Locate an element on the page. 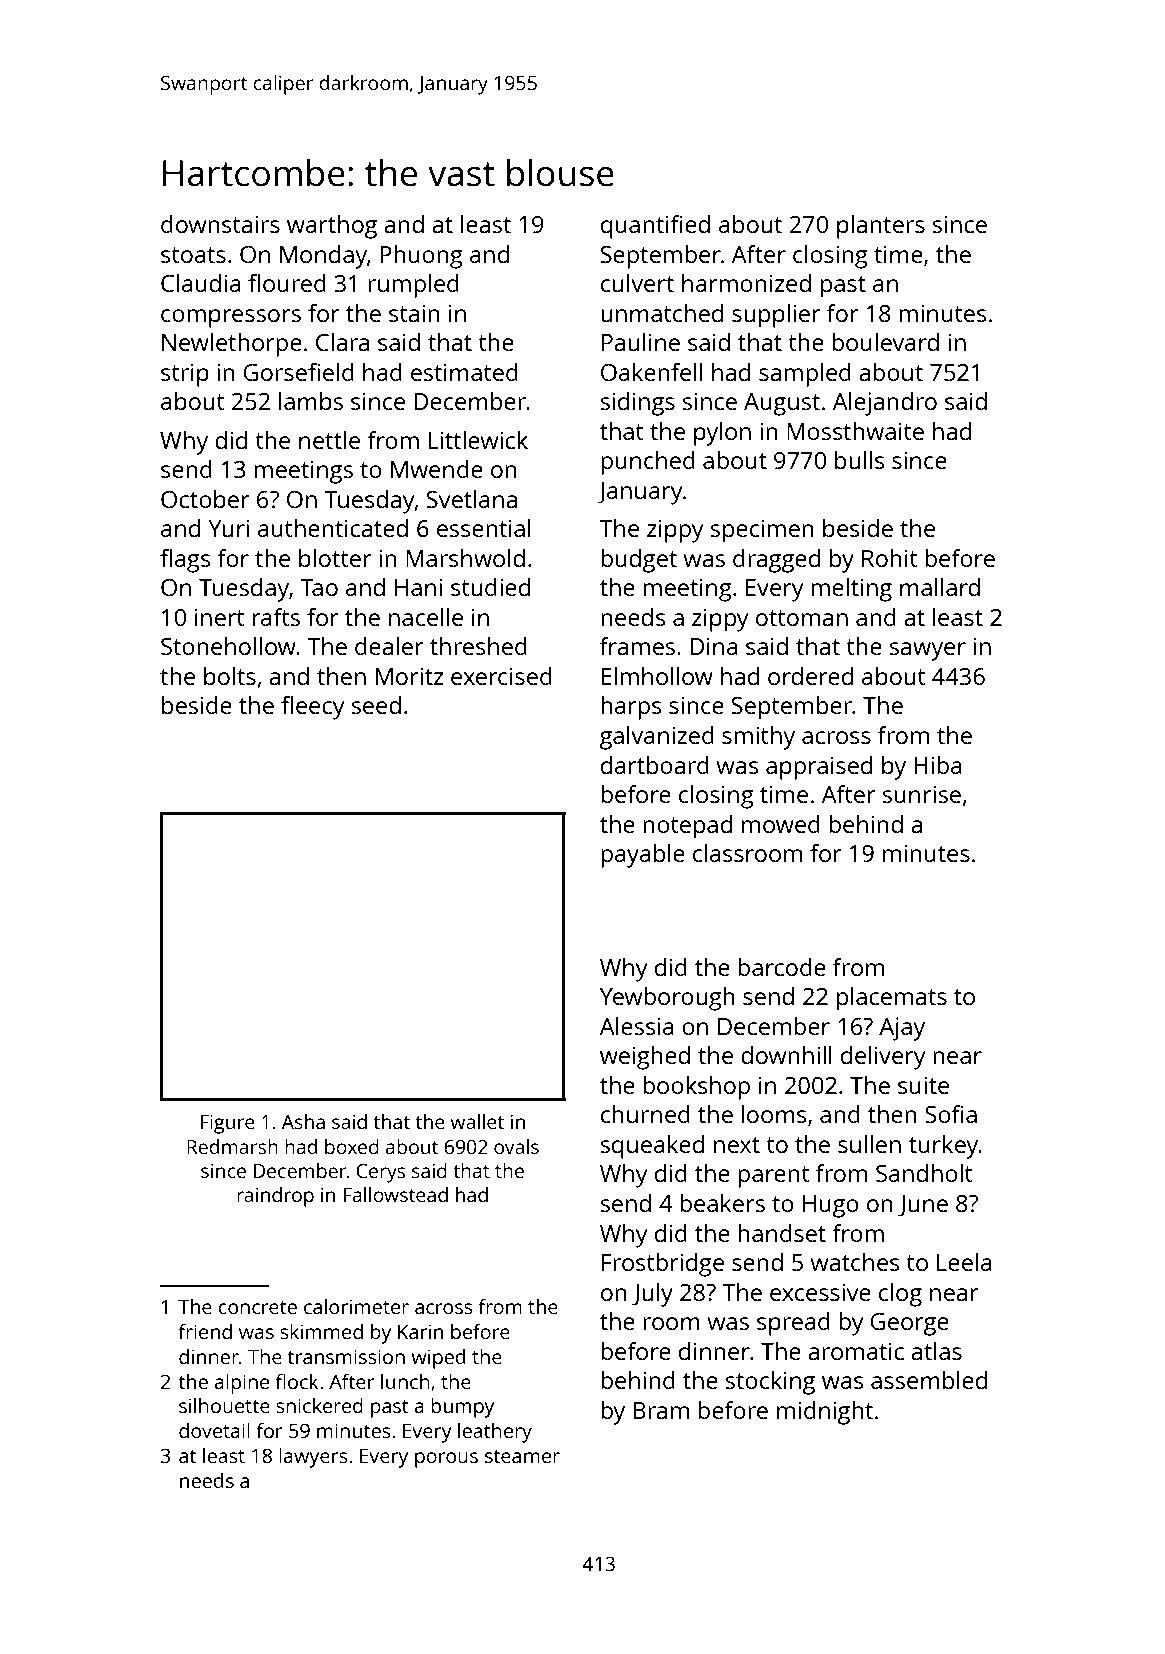  raindrop is located at coordinates (275, 1197).
